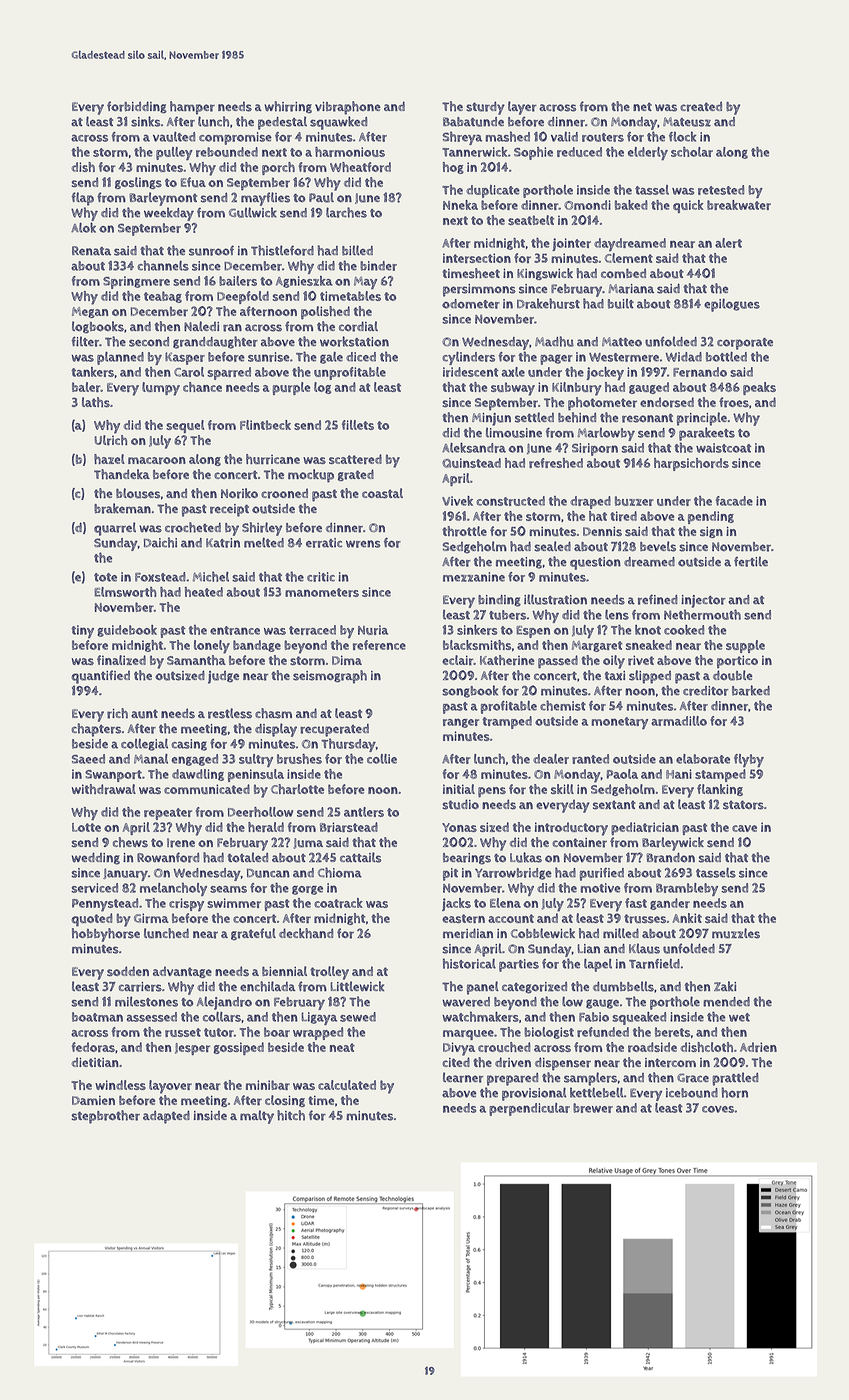 The image size is (849, 1400). I want to click on bottled, so click(726, 357).
